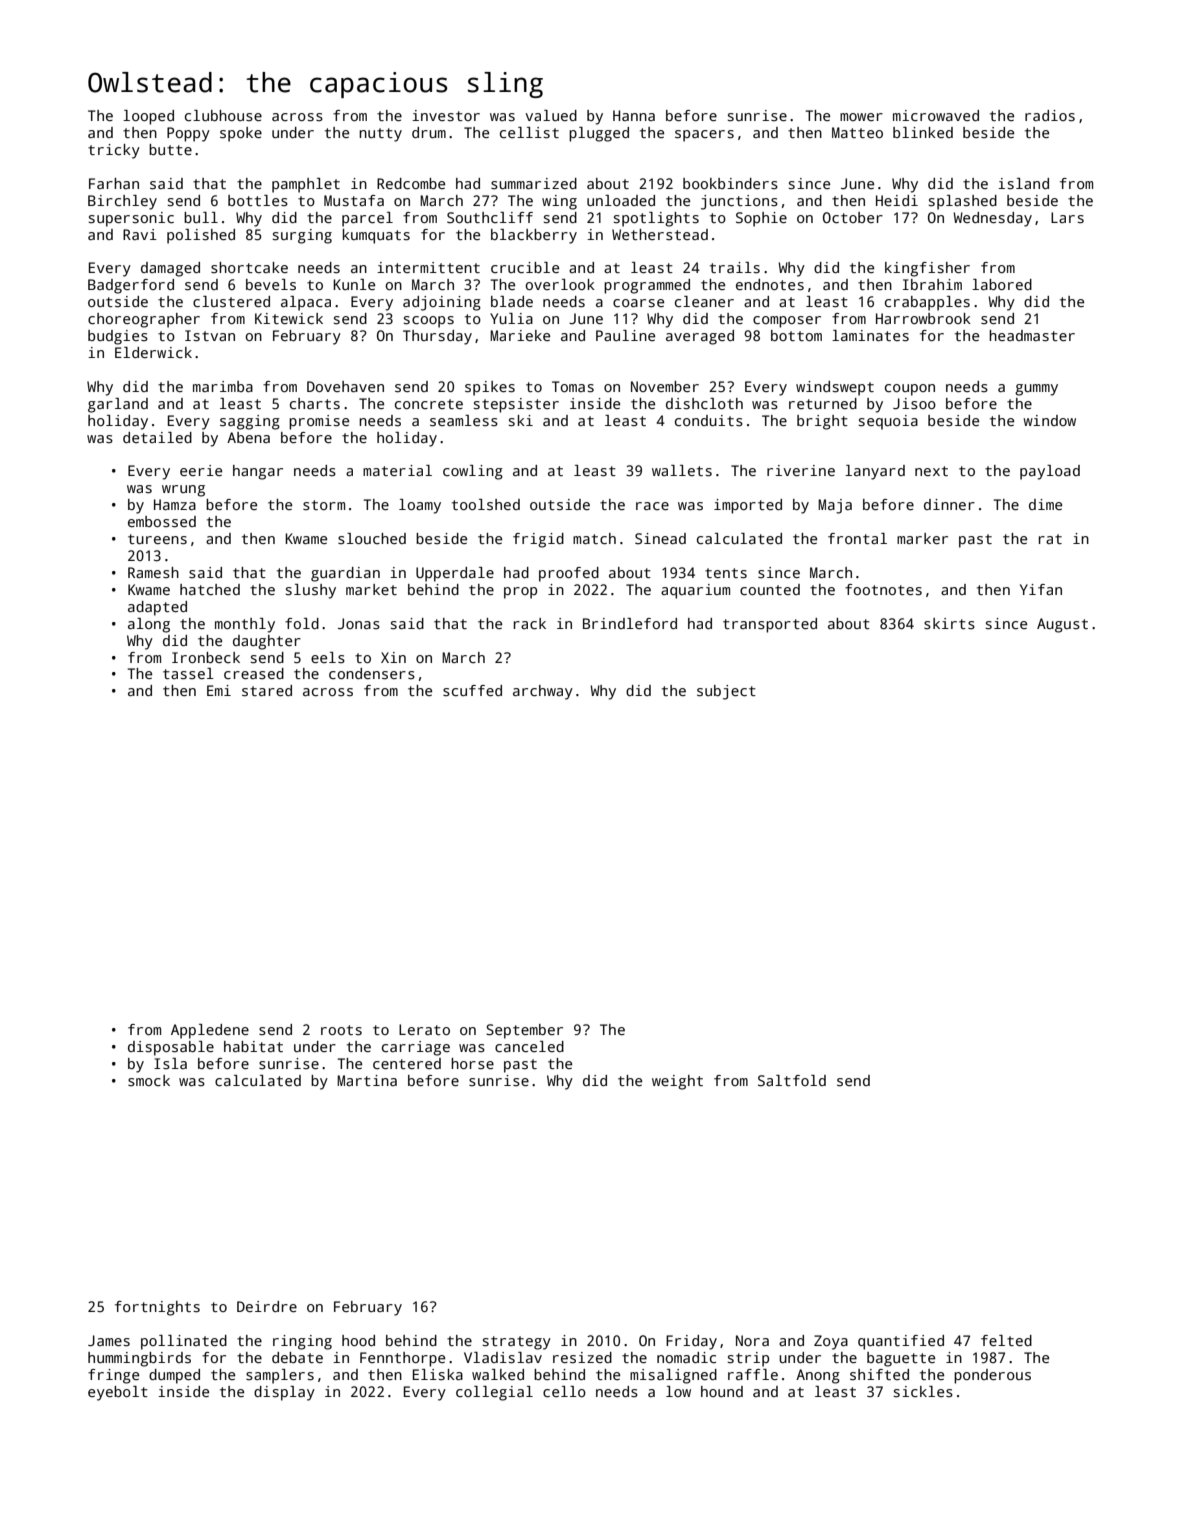 This screenshot has height=1540, width=1190. What do you see at coordinates (253, 1046) in the screenshot?
I see `habitat` at bounding box center [253, 1046].
